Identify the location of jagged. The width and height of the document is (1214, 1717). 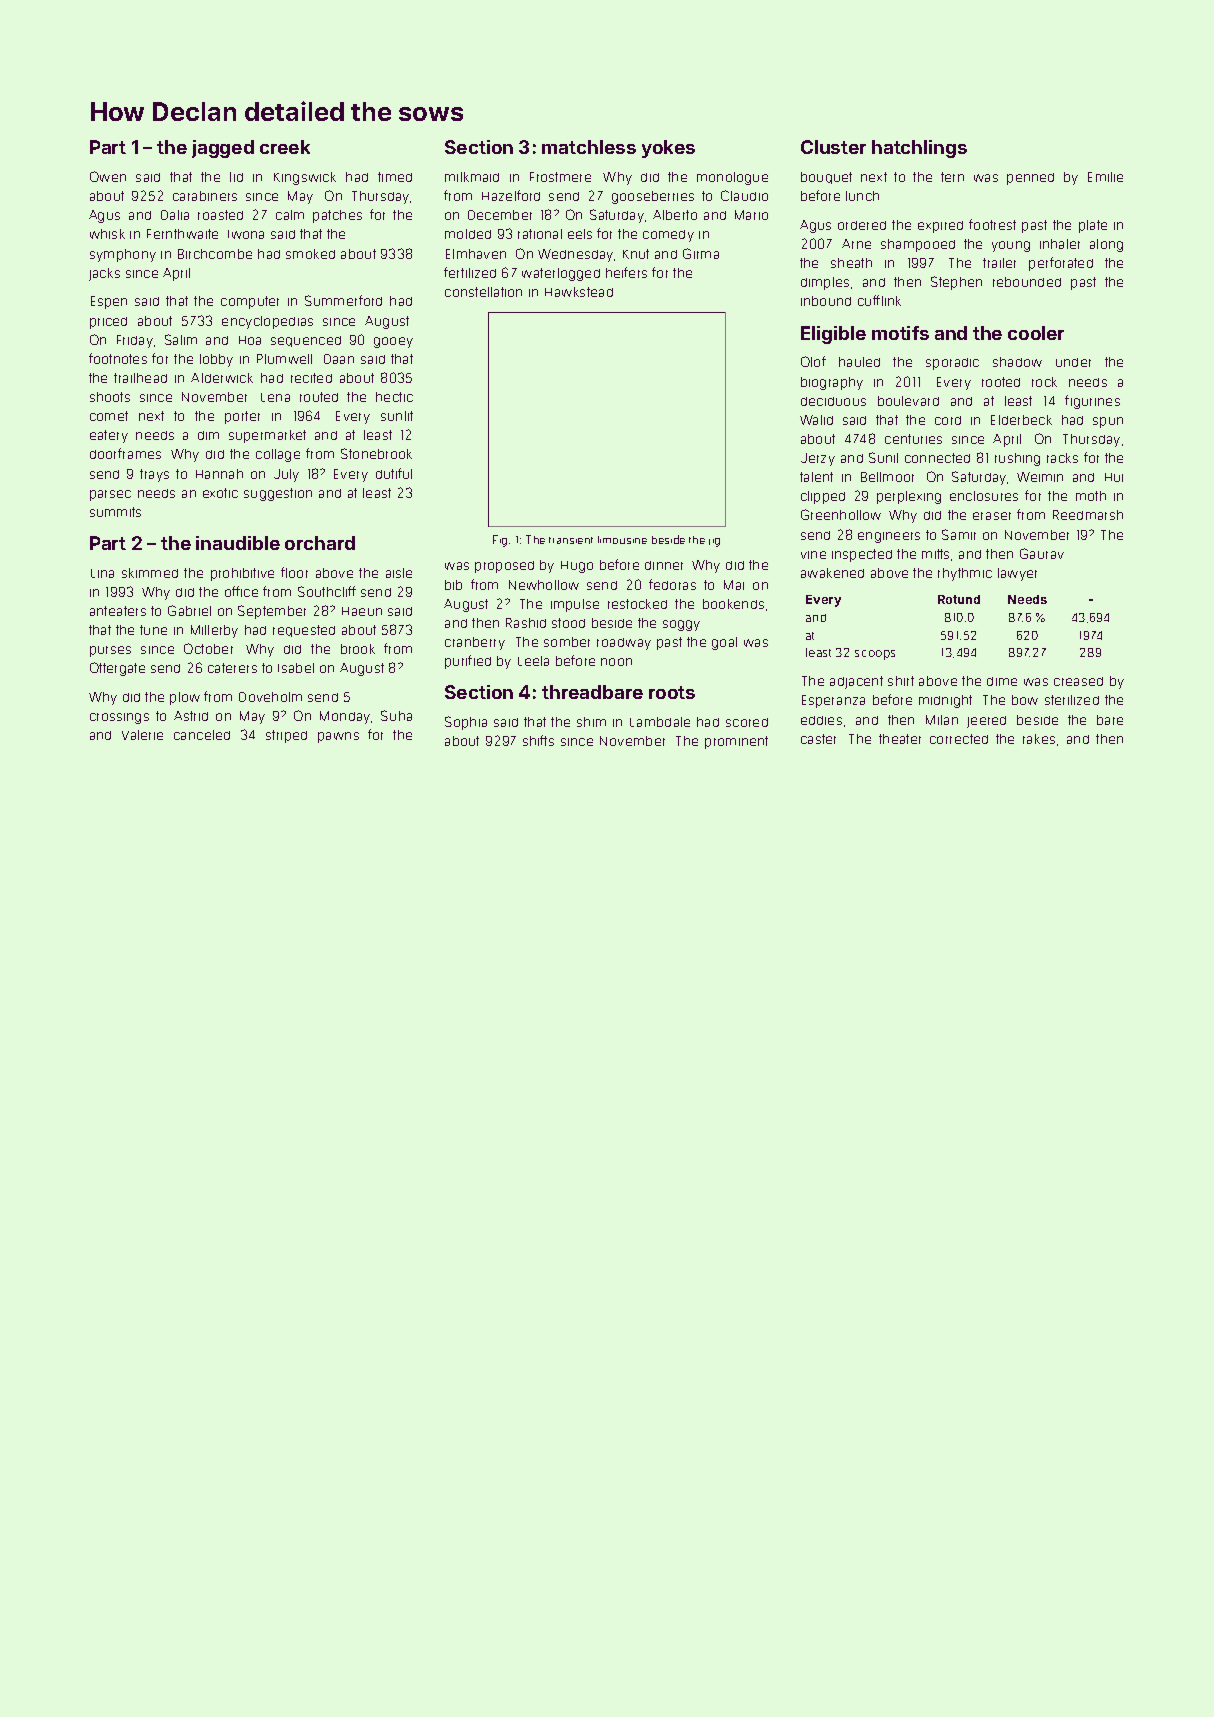
(223, 149).
